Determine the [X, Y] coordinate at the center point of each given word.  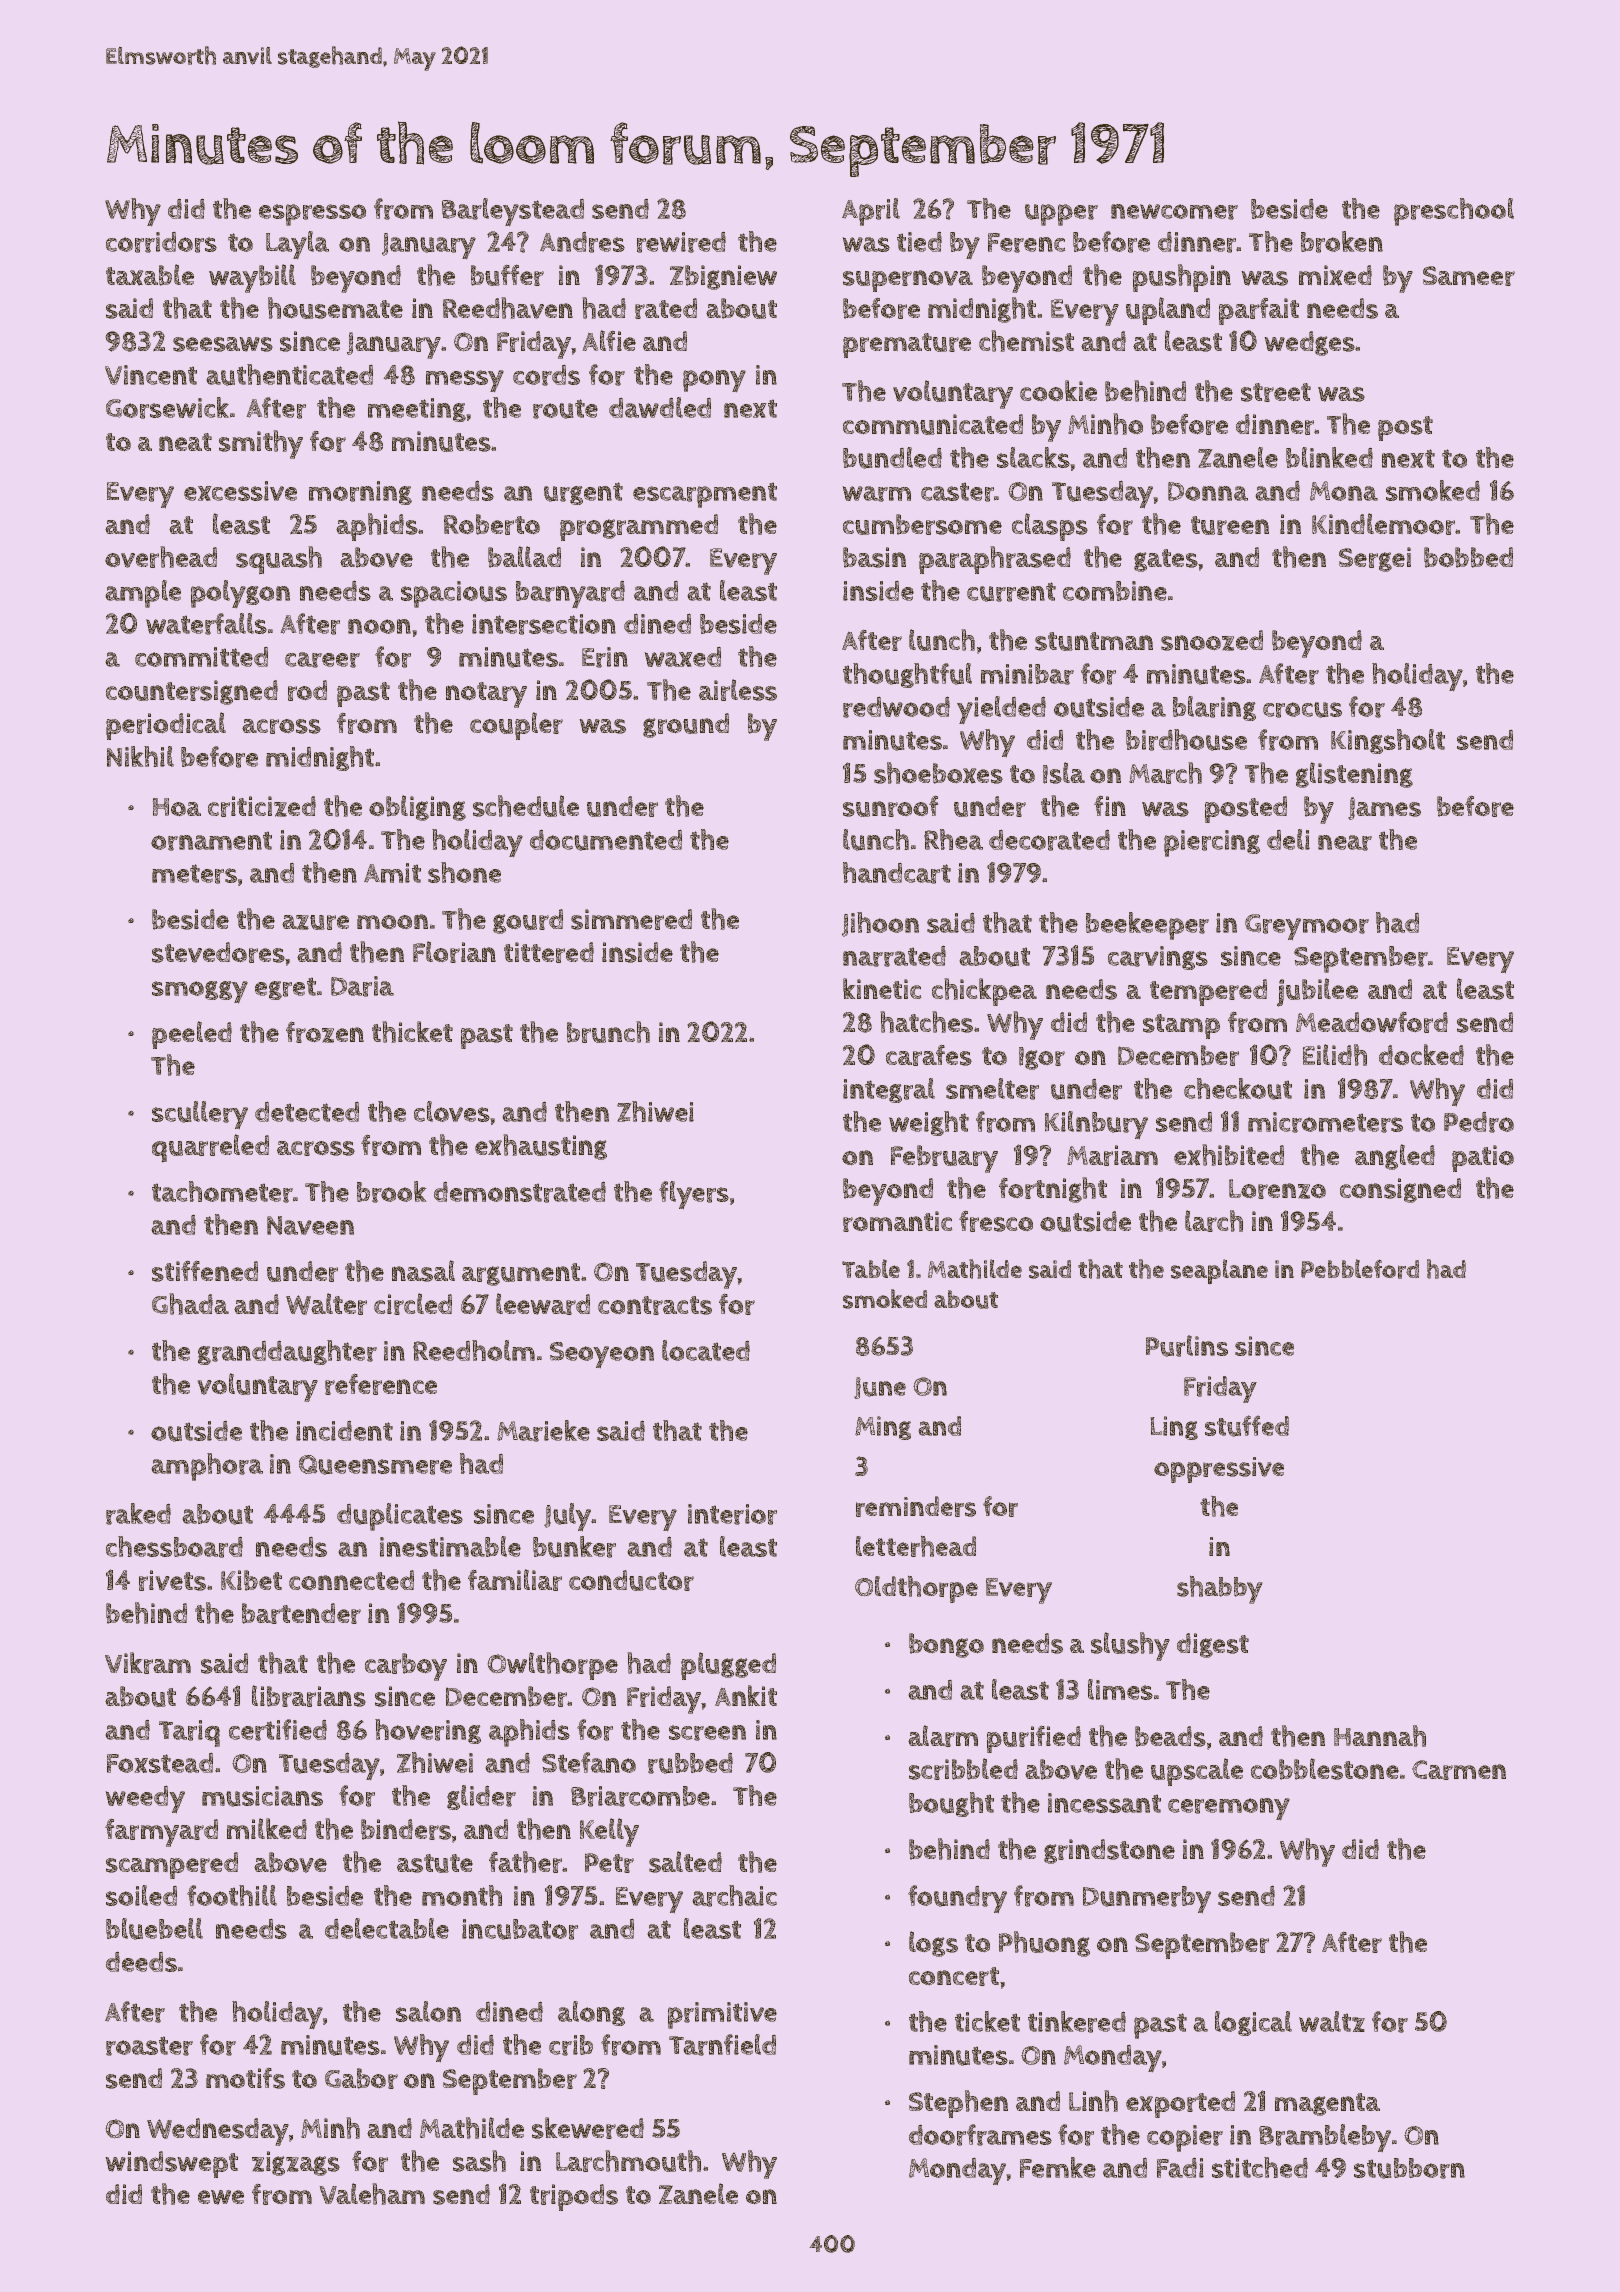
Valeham [372, 2194]
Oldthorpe [916, 1589]
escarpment [705, 495]
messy [465, 381]
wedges [1309, 343]
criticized [262, 806]
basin [874, 557]
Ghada [190, 1304]
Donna [1208, 491]
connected [351, 1580]
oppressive [1219, 1470]
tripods [574, 2197]
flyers [694, 1195]
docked [1421, 1055]
